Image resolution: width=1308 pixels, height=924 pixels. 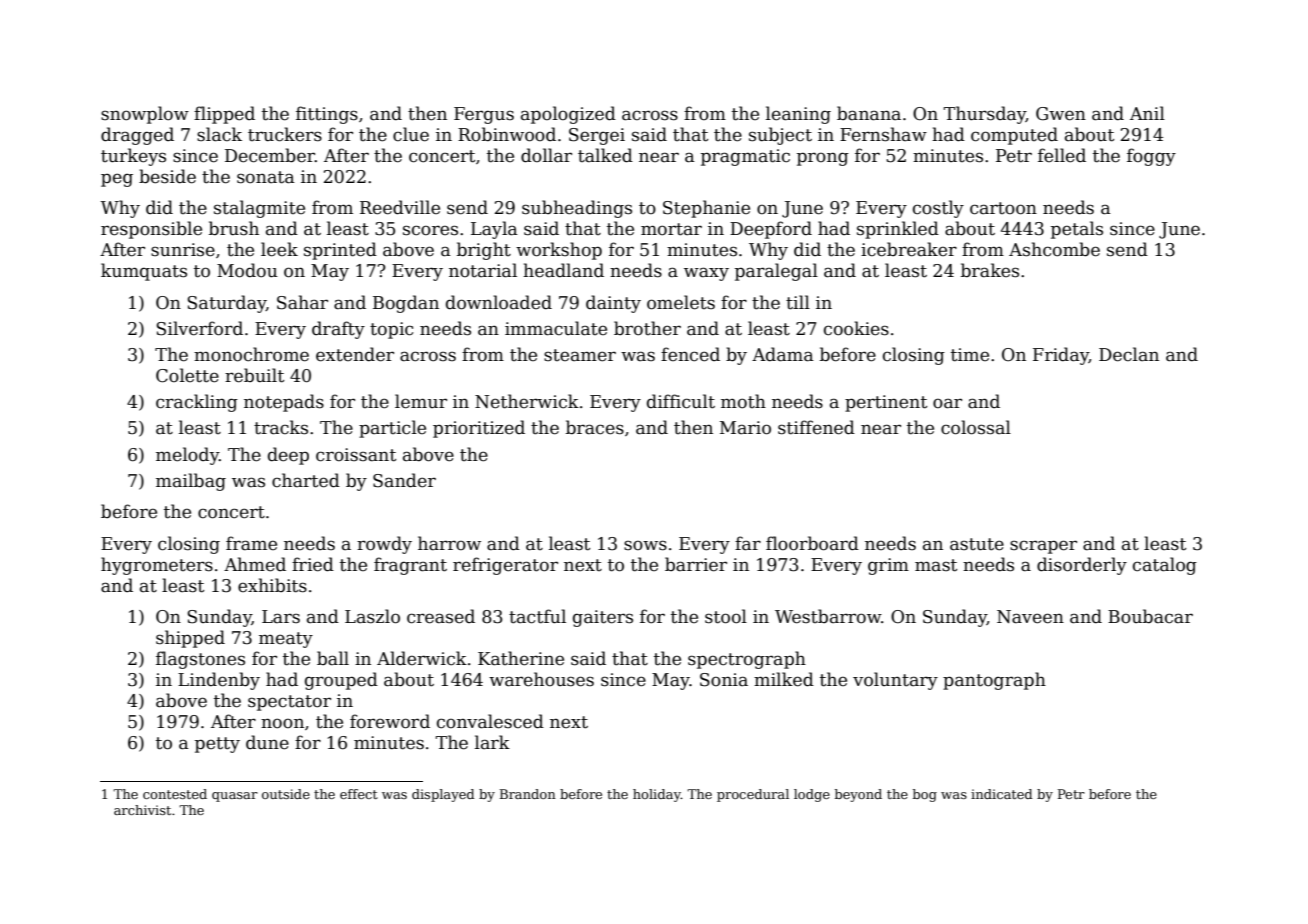 What do you see at coordinates (706, 209) in the document?
I see `Stephanie` at bounding box center [706, 209].
